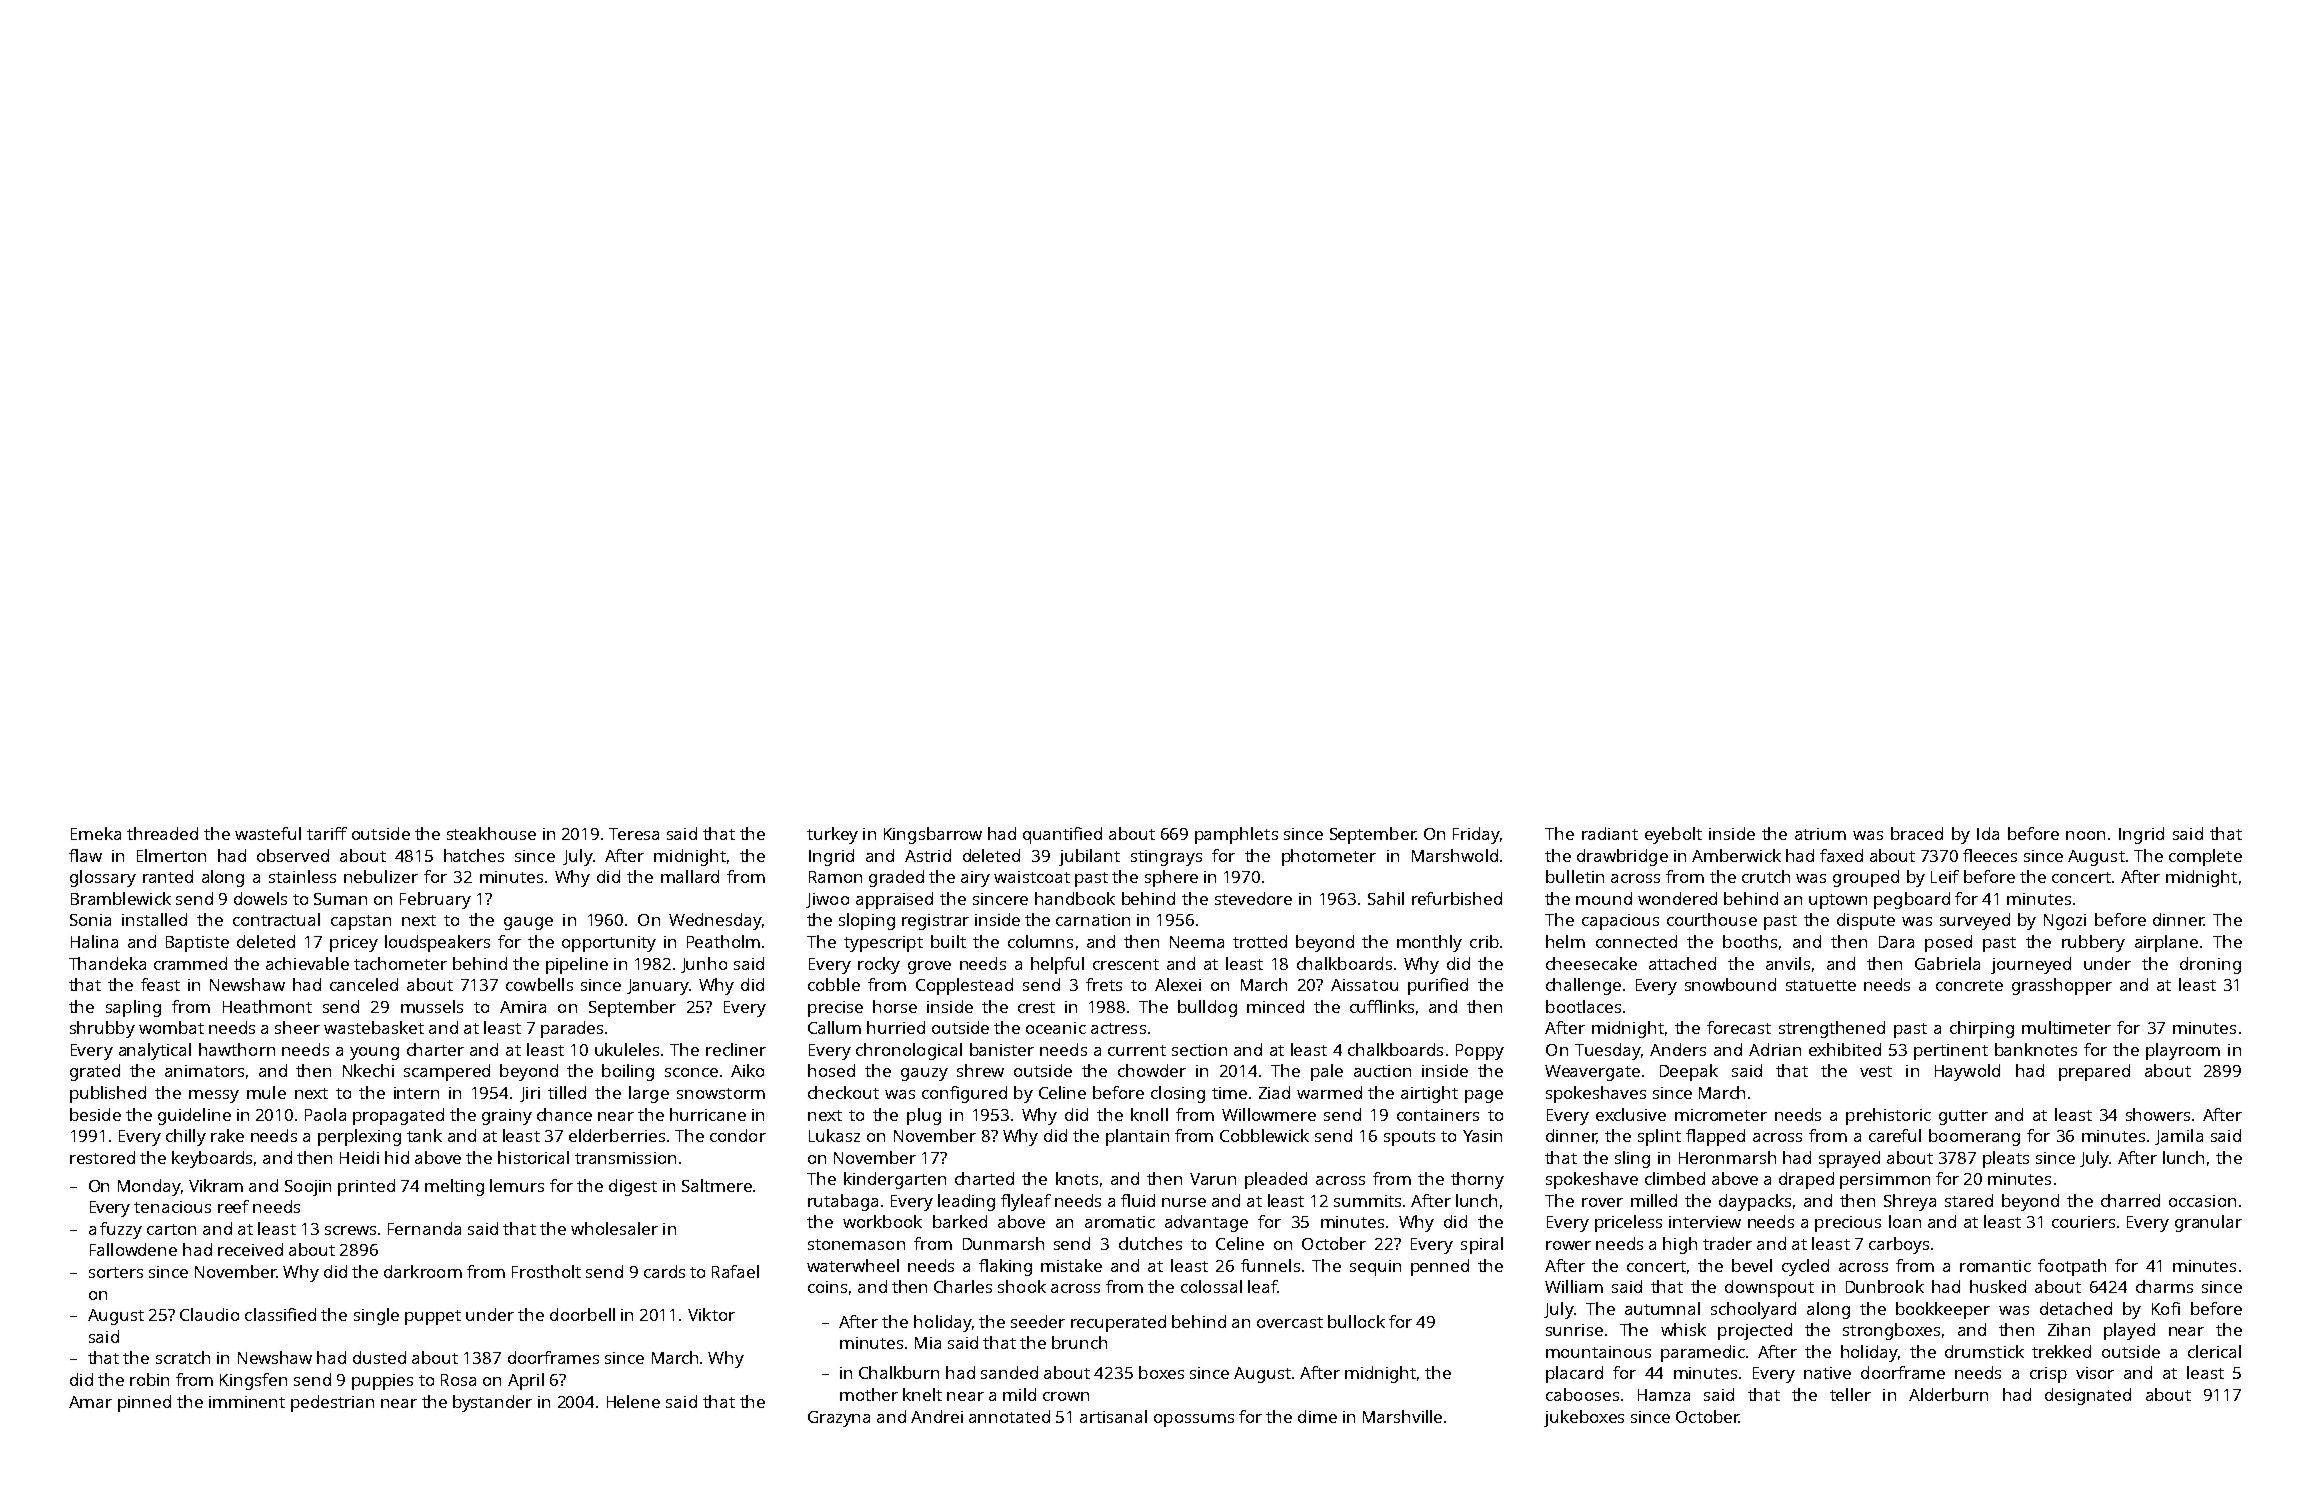 The image size is (2311, 1495). I want to click on robin, so click(149, 1379).
